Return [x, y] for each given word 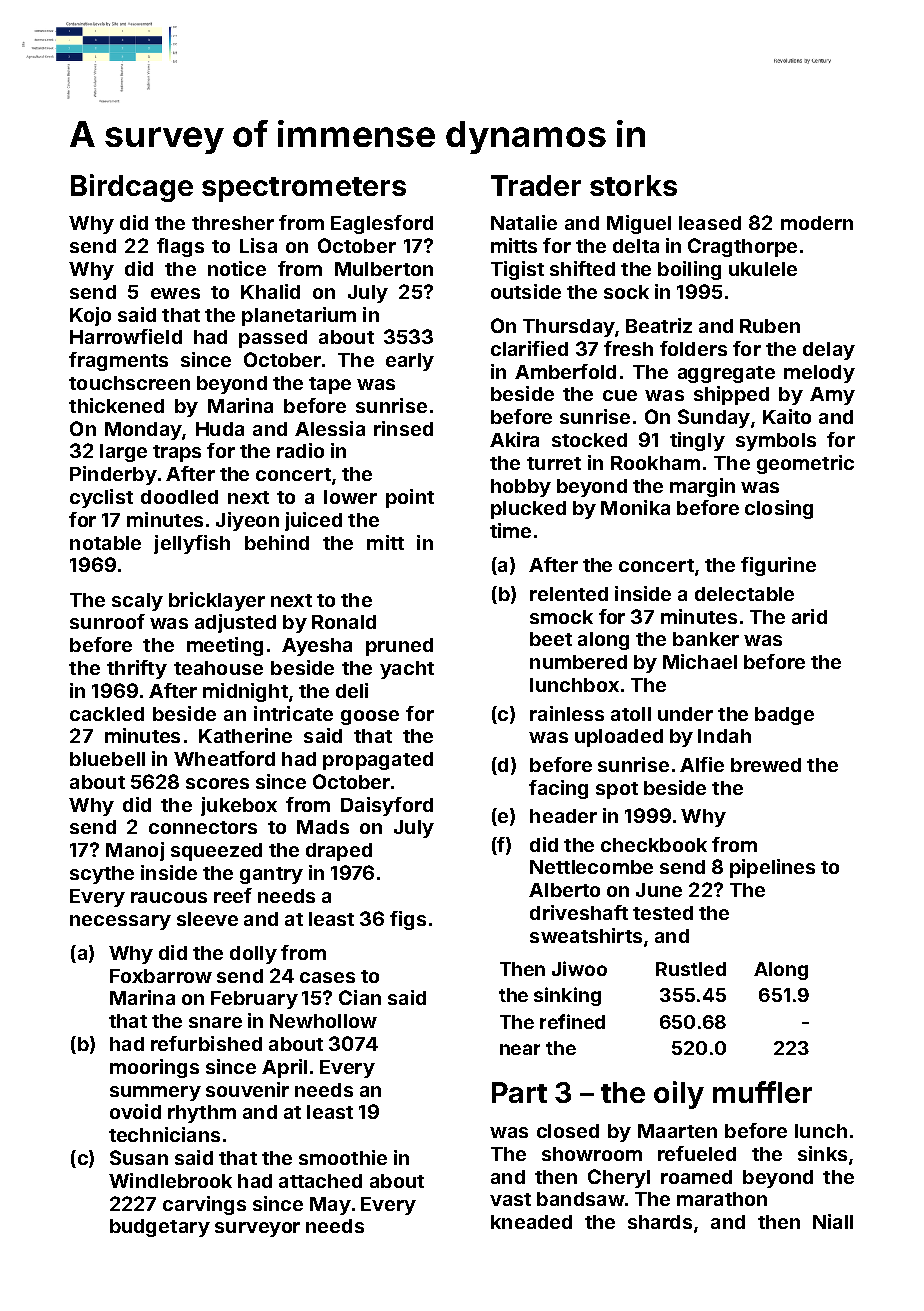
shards [660, 1222]
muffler [762, 1092]
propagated [378, 761]
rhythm [202, 1114]
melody [819, 374]
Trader [536, 185]
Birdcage [132, 188]
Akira [514, 439]
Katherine [245, 735]
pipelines [772, 868]
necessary [120, 922]
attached [320, 1181]
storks [633, 185]
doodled [179, 497]
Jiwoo [579, 968]
